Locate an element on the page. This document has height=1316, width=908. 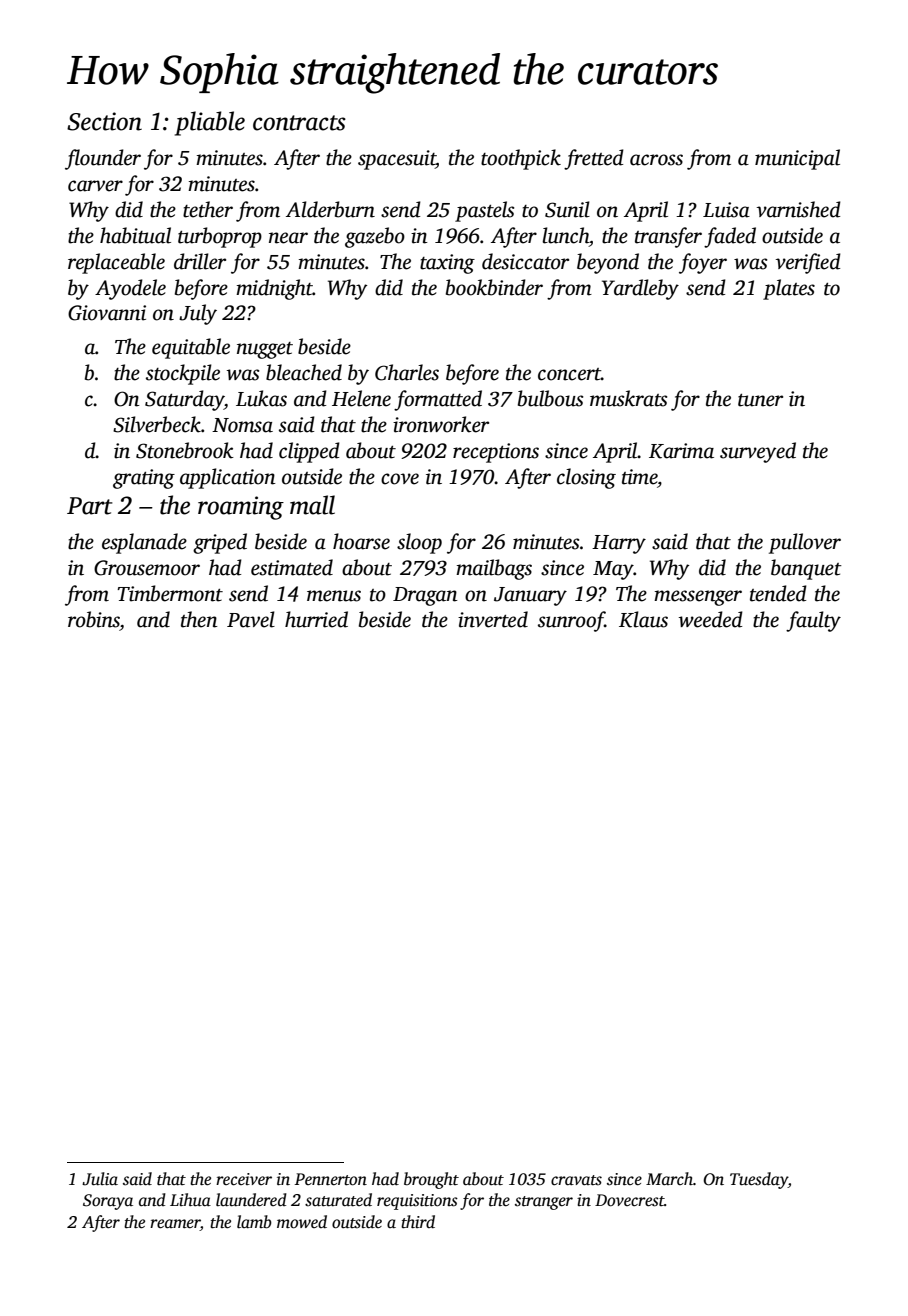
Klaus is located at coordinates (643, 619).
